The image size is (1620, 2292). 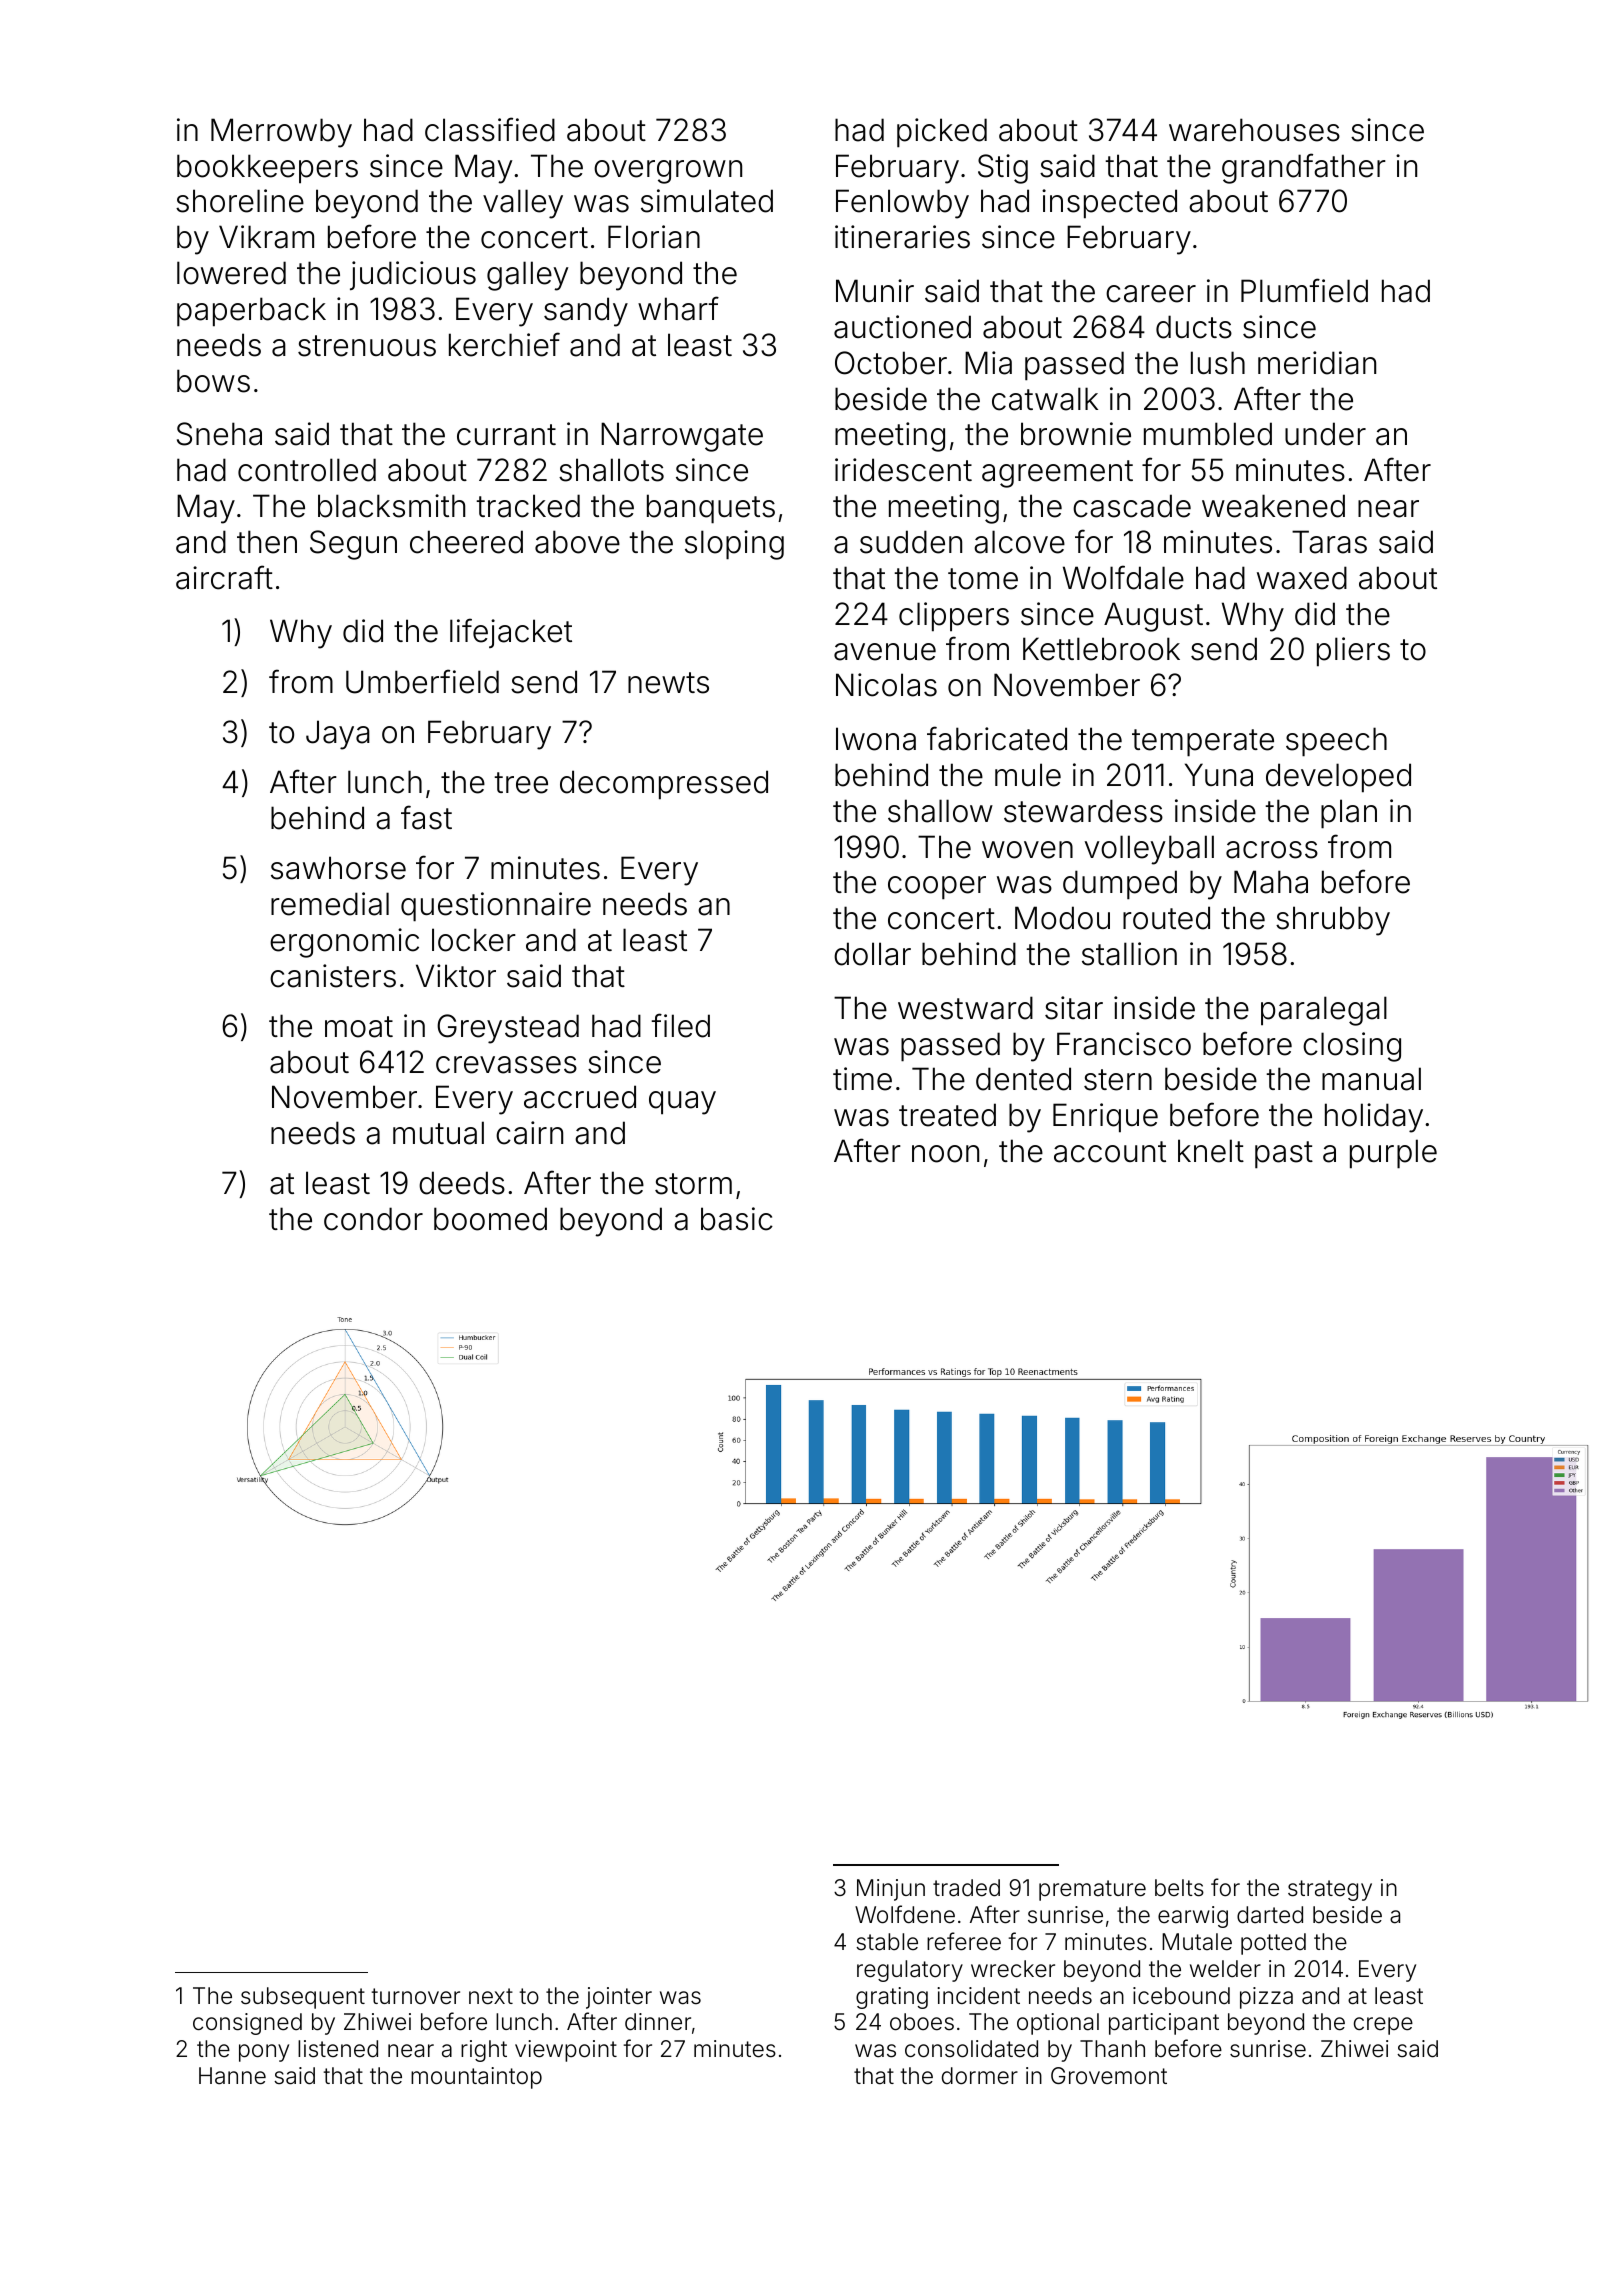 What do you see at coordinates (903, 470) in the screenshot?
I see `iridescent` at bounding box center [903, 470].
